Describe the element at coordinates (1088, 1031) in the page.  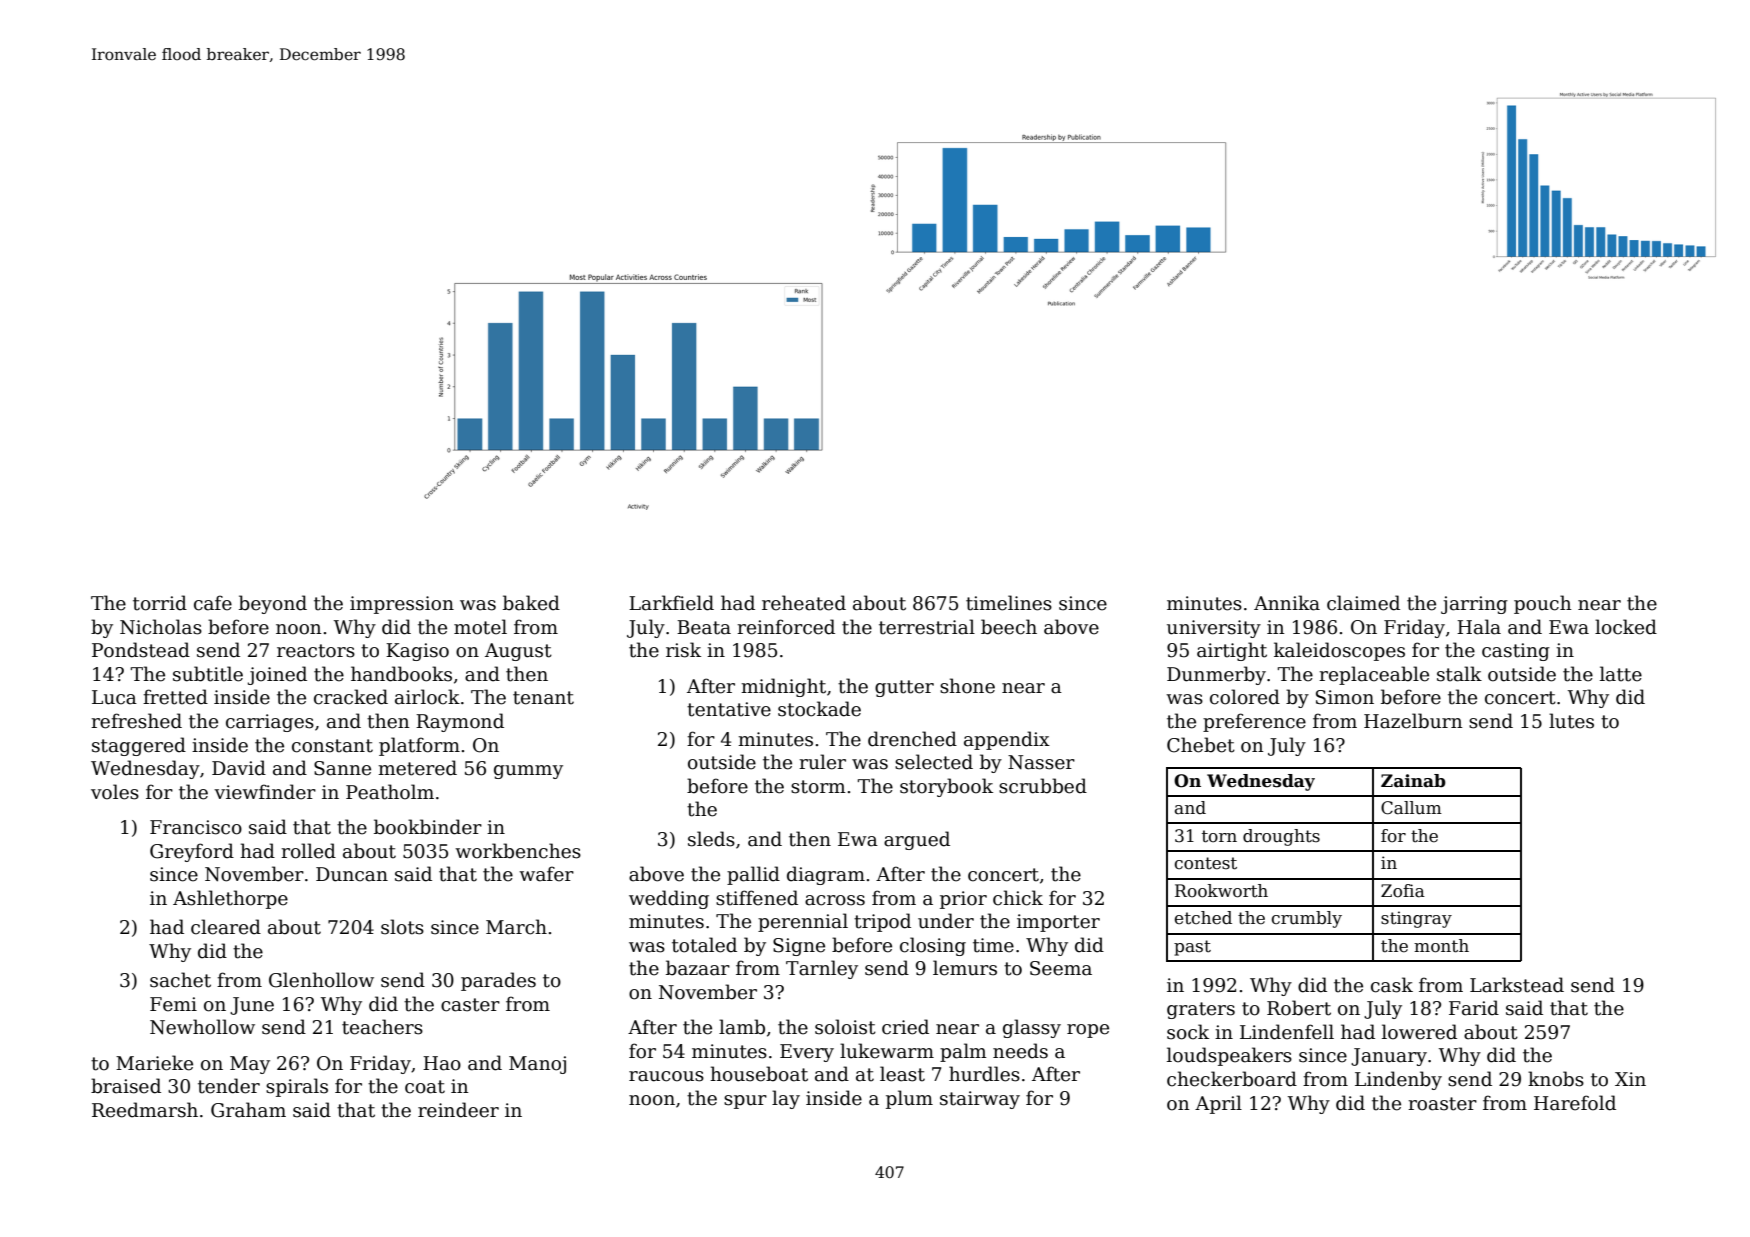
I see `rope` at that location.
